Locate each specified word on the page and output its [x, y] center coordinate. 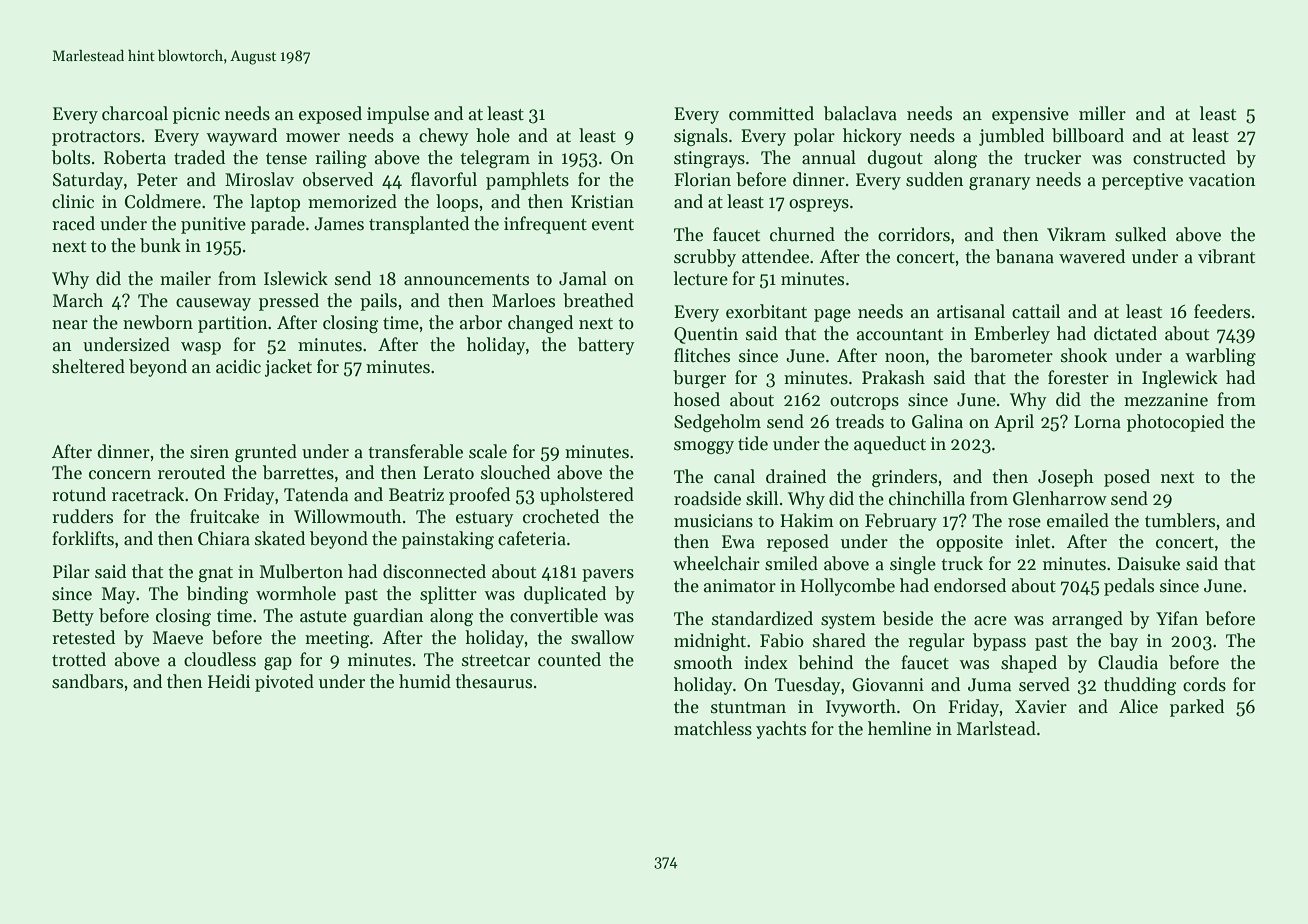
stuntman [748, 708]
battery [606, 346]
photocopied [1175, 423]
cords [1204, 684]
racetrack [148, 494]
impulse [398, 115]
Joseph [1066, 478]
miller [1102, 113]
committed [771, 113]
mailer [185, 278]
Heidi [229, 681]
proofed [479, 496]
